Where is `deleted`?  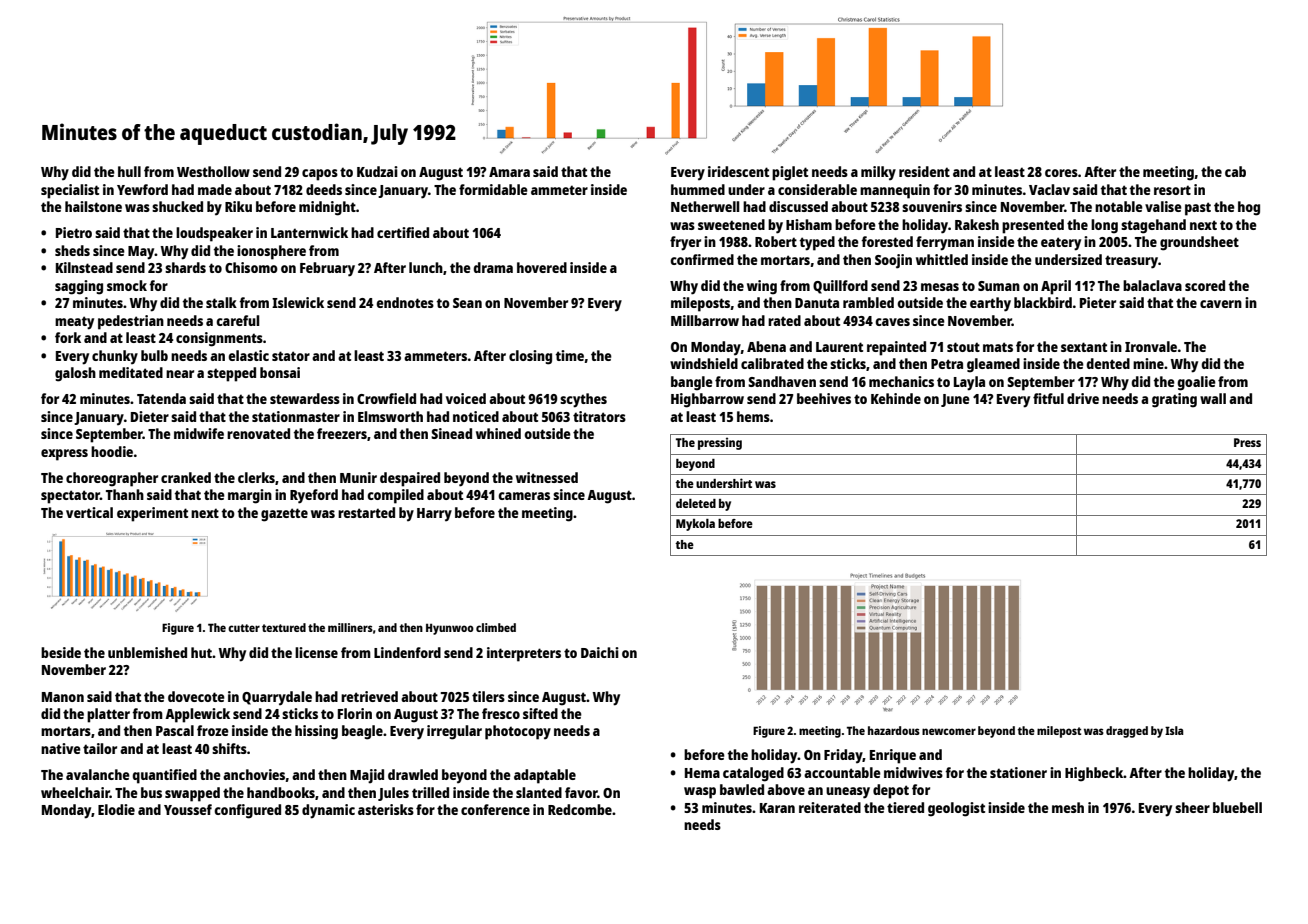
deleted is located at coordinates (696, 503).
